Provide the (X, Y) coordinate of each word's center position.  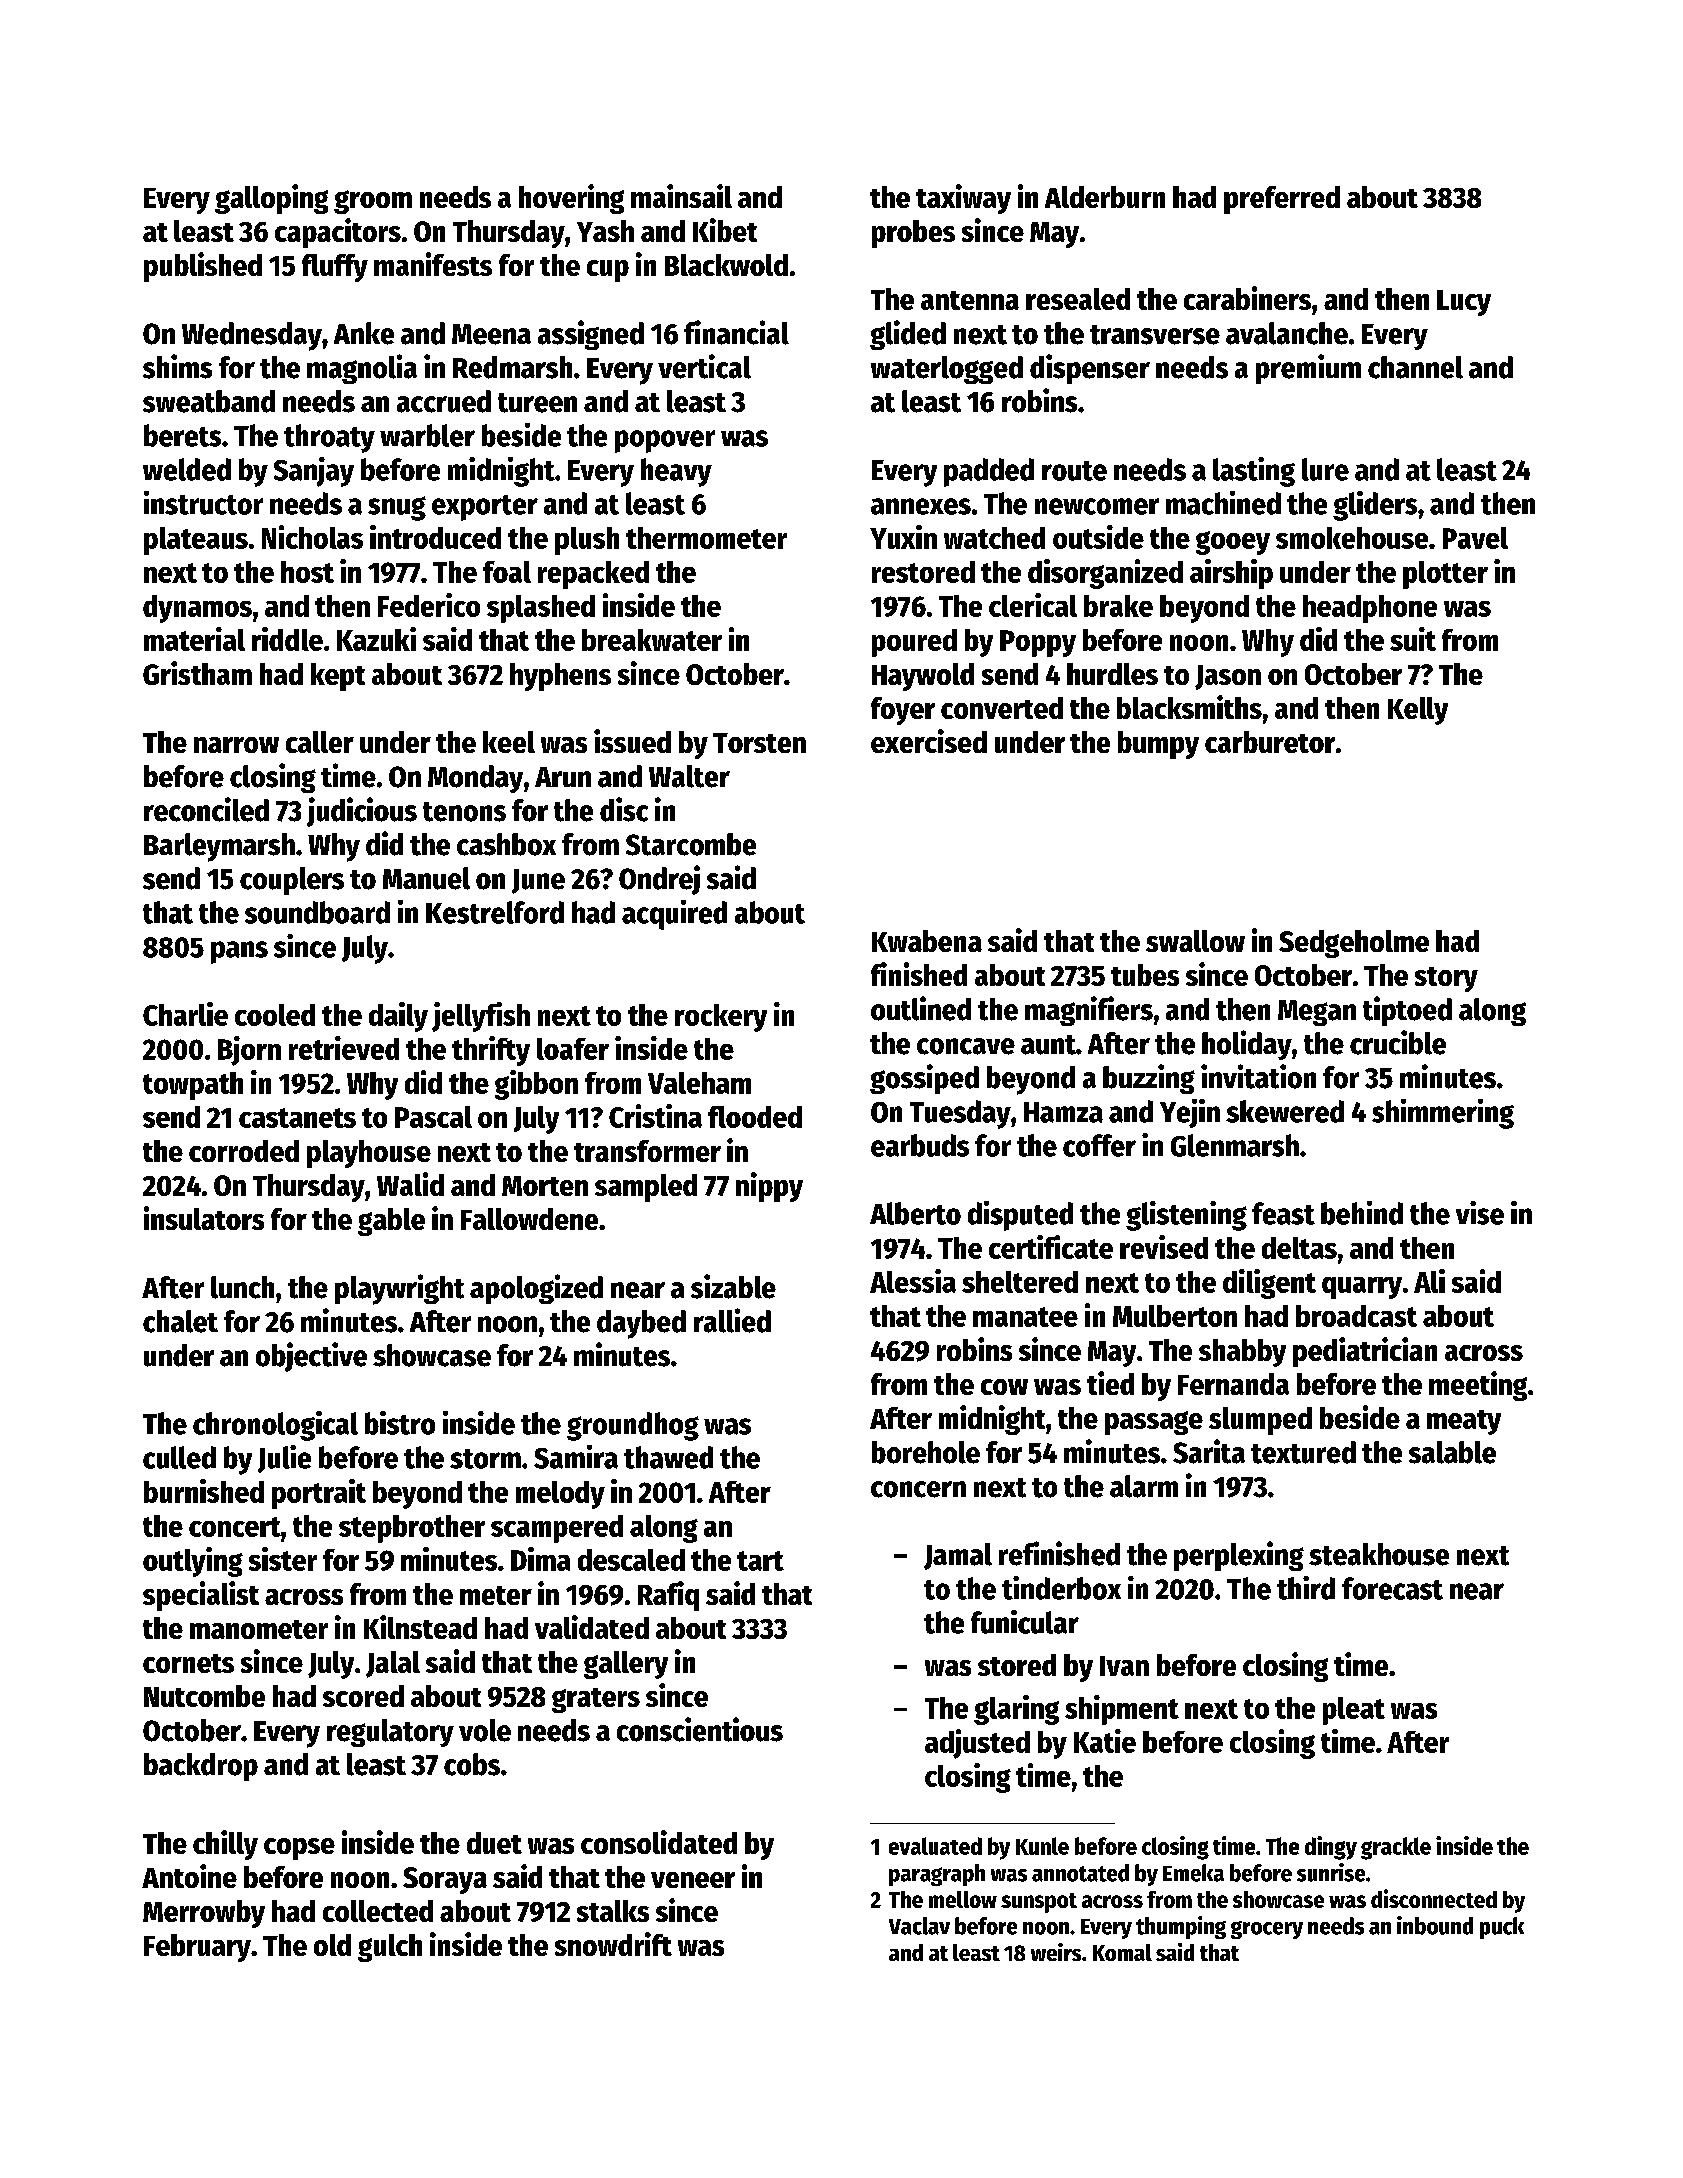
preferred (1282, 200)
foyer (903, 711)
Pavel (1475, 538)
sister (283, 1559)
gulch (390, 1948)
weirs (1056, 1952)
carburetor (1270, 742)
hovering (571, 199)
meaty (1464, 1422)
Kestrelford (495, 912)
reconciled (206, 809)
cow (1004, 1387)
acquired (674, 915)
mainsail (681, 196)
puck (1502, 1928)
